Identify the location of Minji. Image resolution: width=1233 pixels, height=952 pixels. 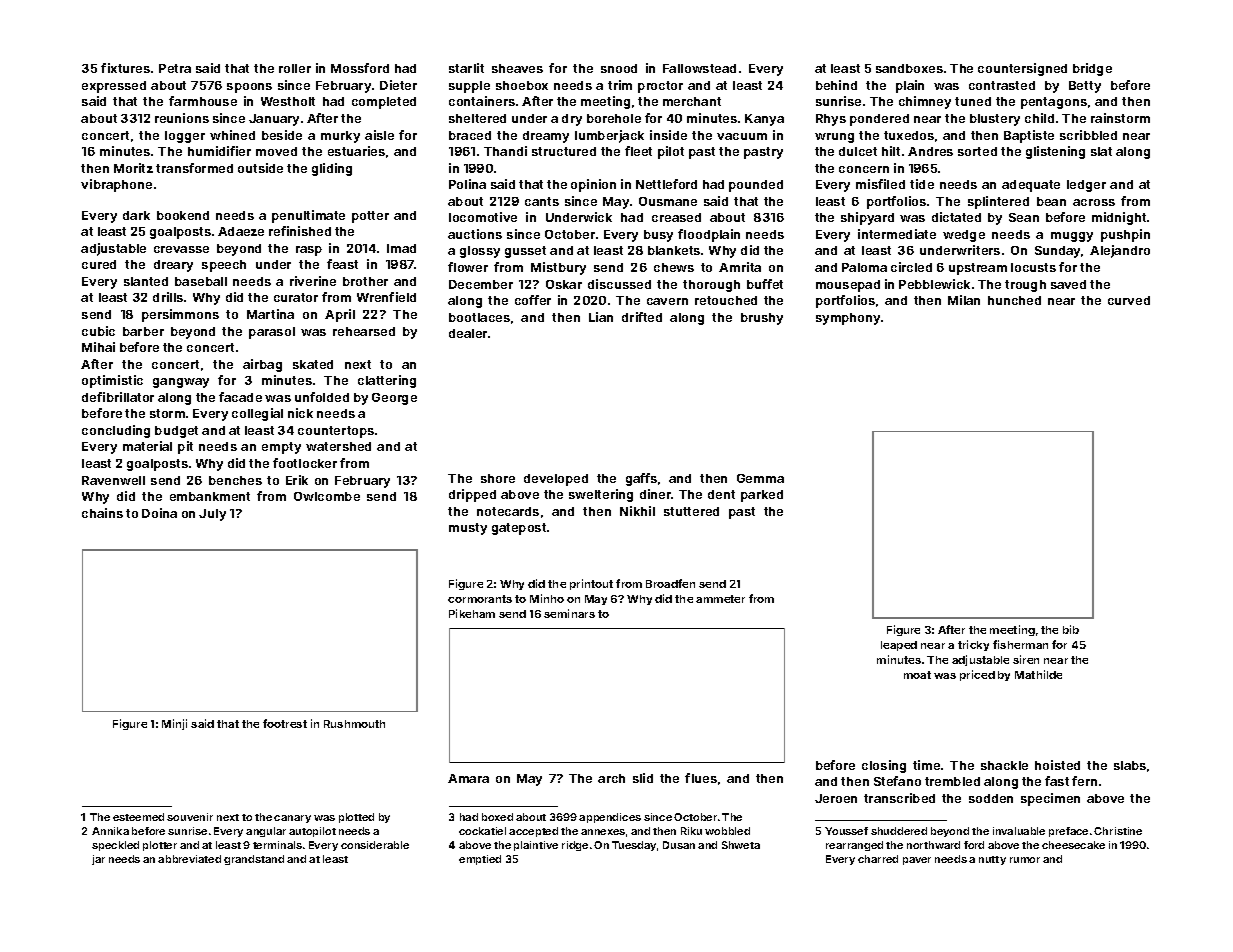
(174, 724).
